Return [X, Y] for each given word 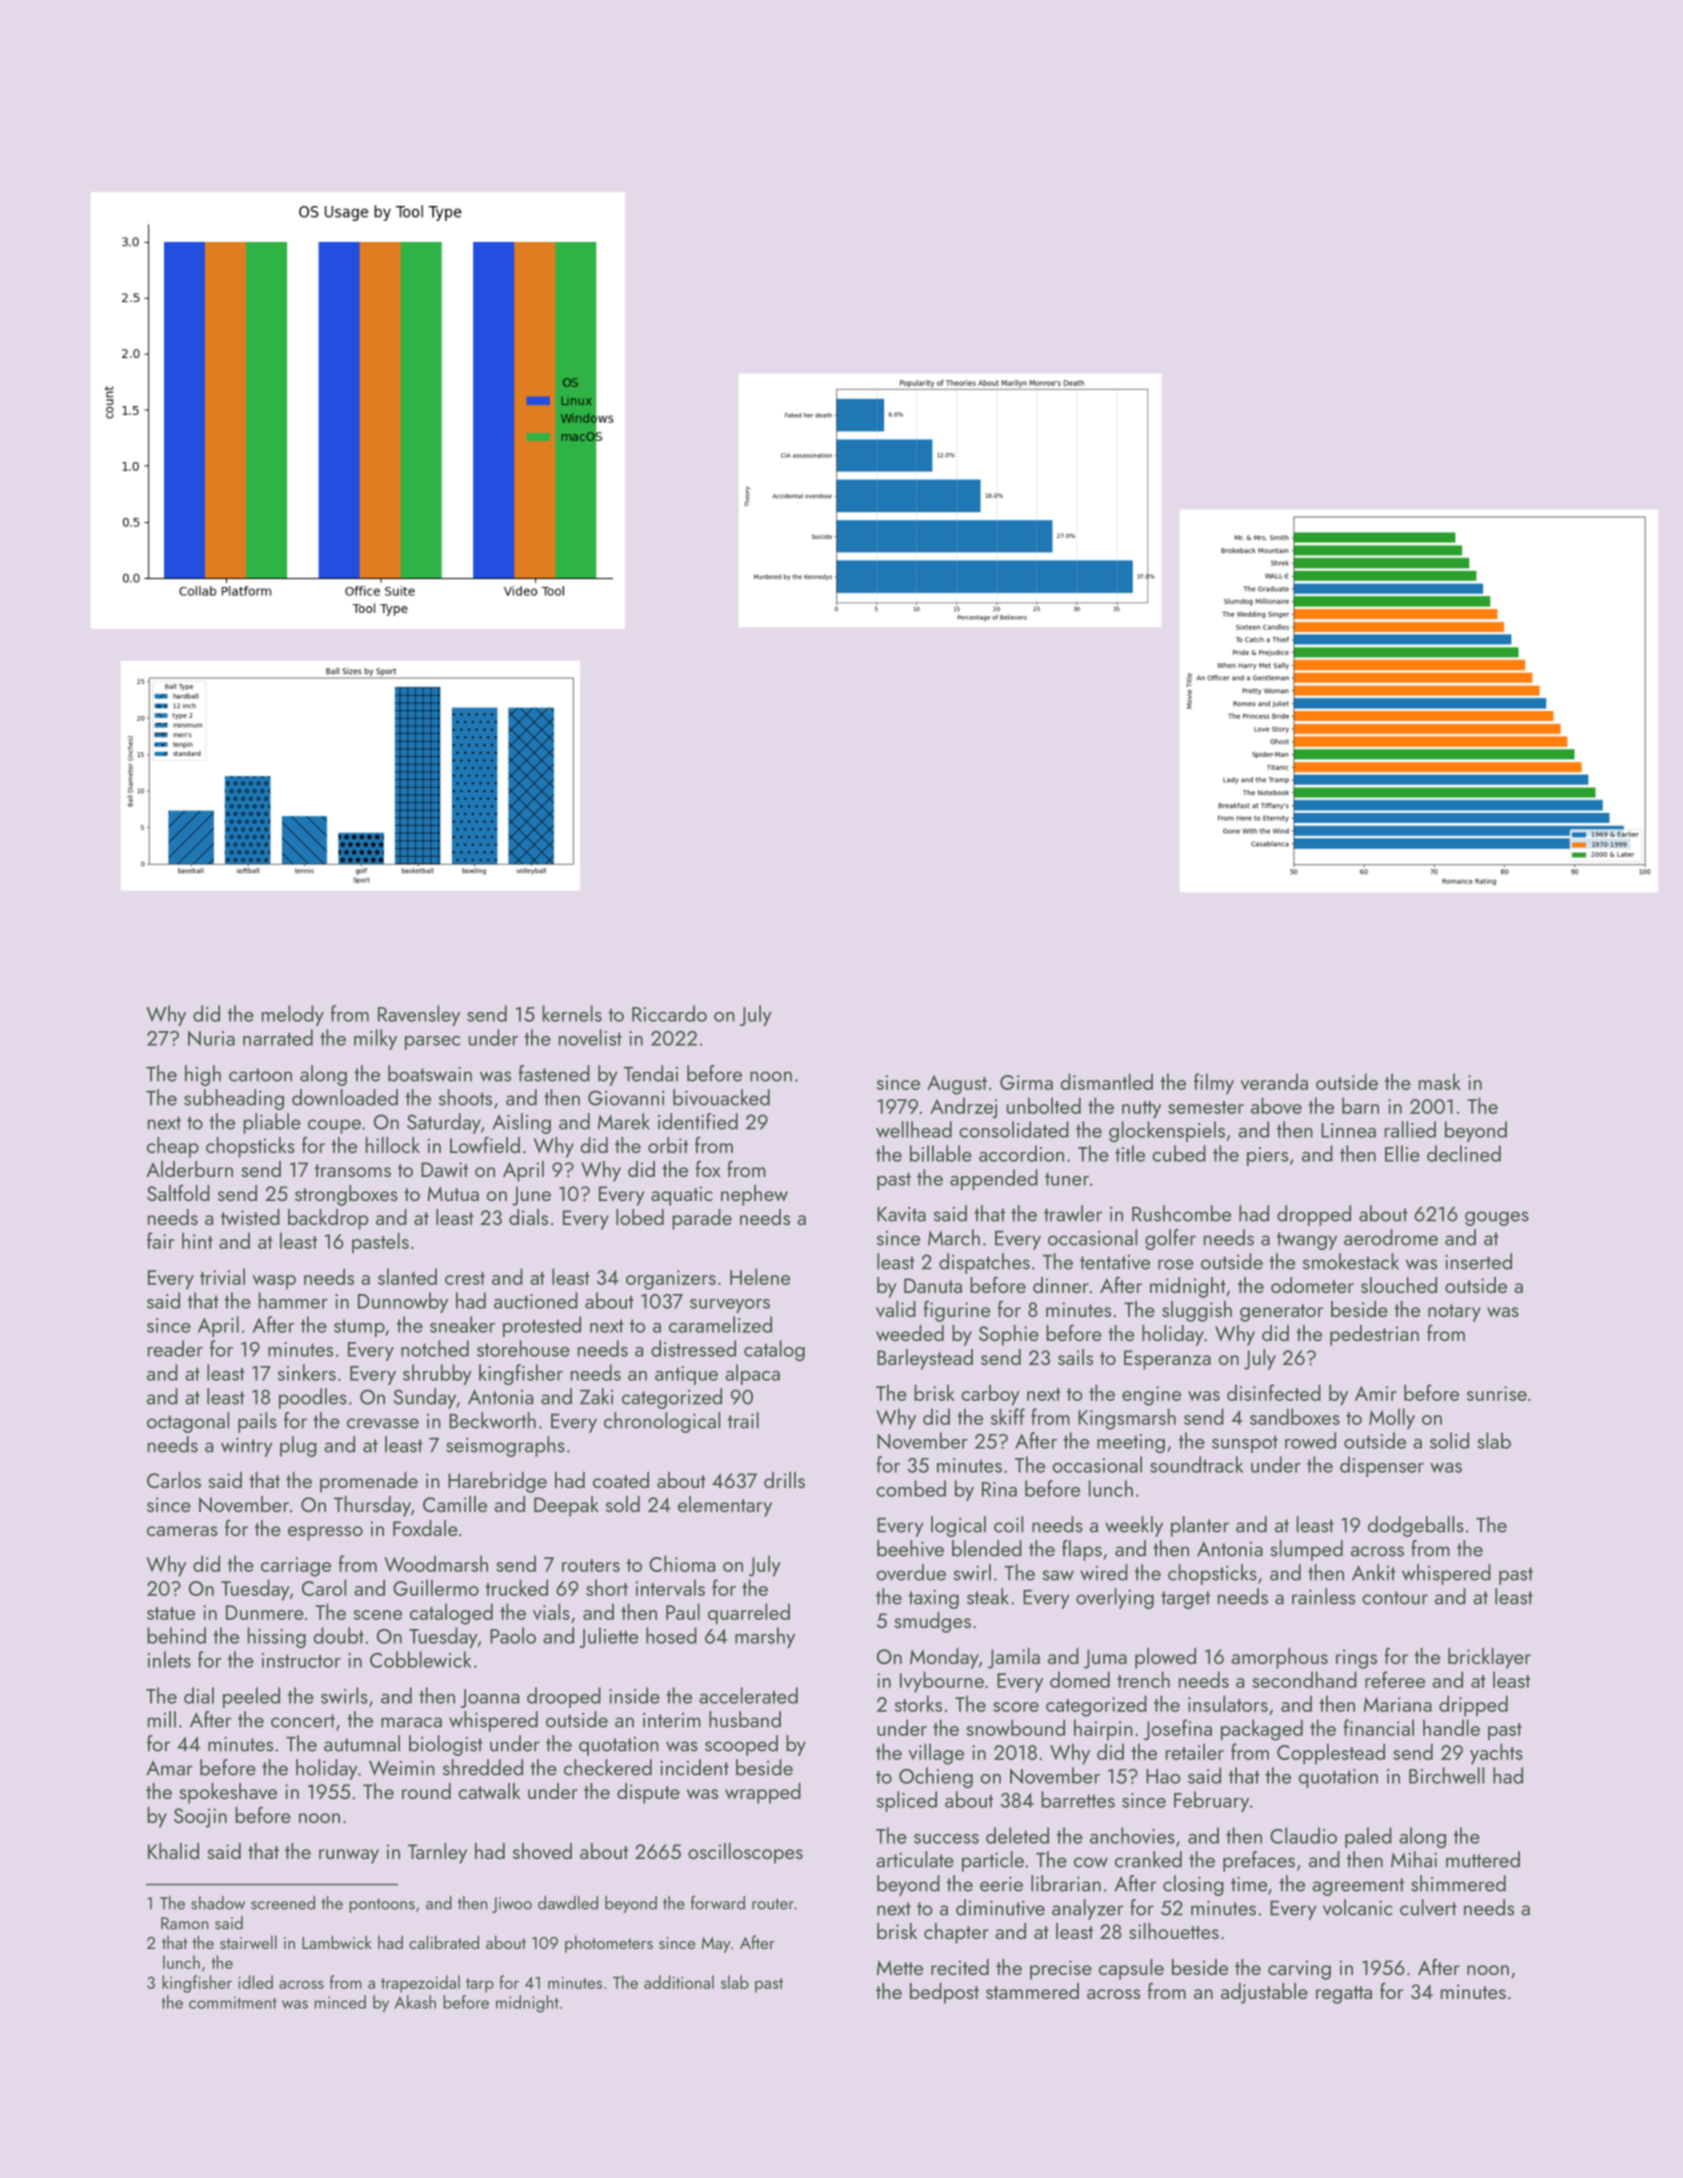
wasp [274, 1282]
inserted [1478, 1261]
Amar [169, 1768]
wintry [247, 1447]
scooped [741, 1745]
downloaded [345, 1097]
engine [1151, 1396]
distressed [693, 1348]
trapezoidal [420, 1984]
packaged [1262, 1730]
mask [1440, 1081]
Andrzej [963, 1107]
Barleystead [925, 1359]
